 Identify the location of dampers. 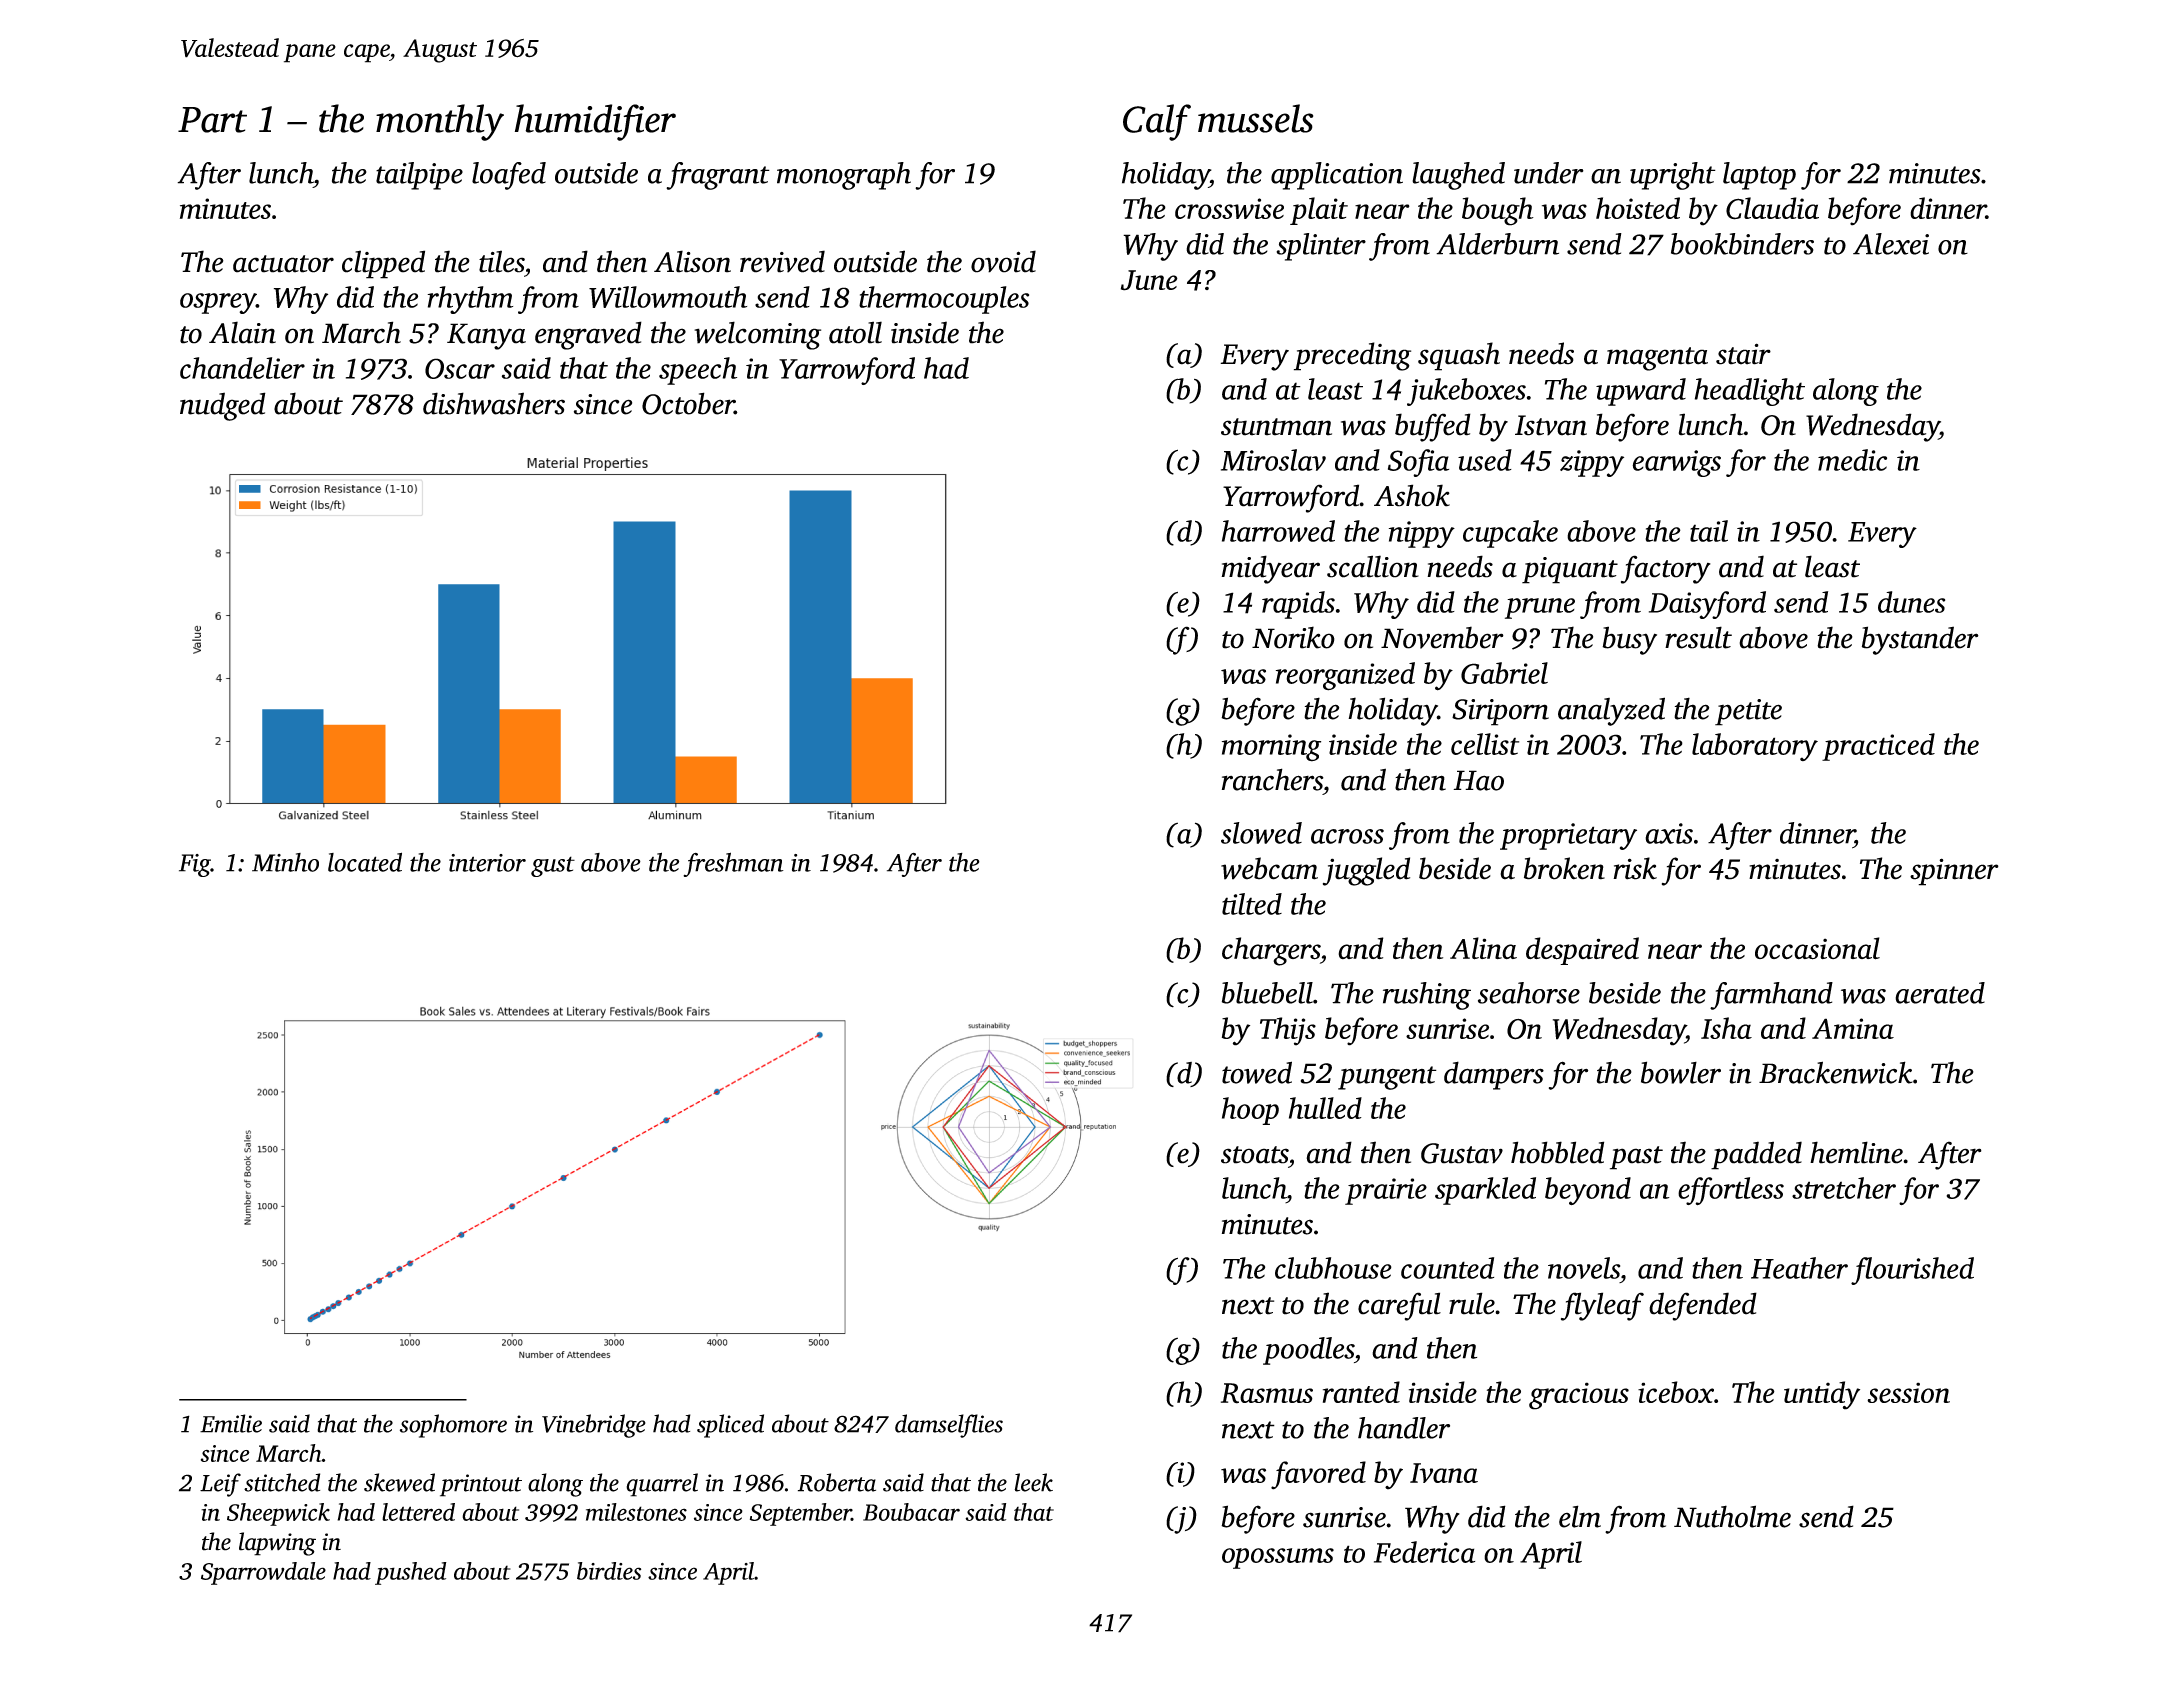
(1494, 1075).
